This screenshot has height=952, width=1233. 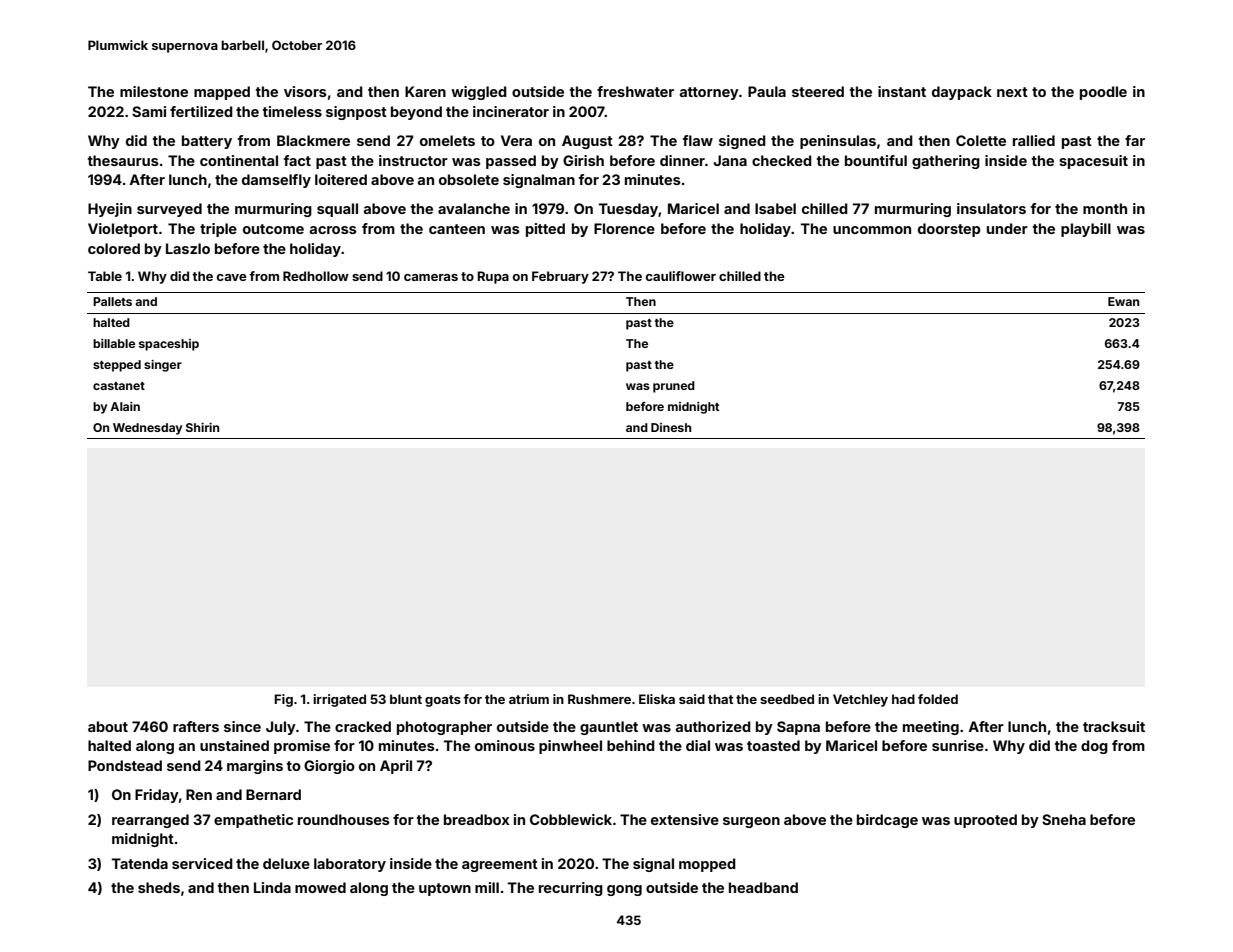 What do you see at coordinates (147, 429) in the screenshot?
I see `Wednesday` at bounding box center [147, 429].
